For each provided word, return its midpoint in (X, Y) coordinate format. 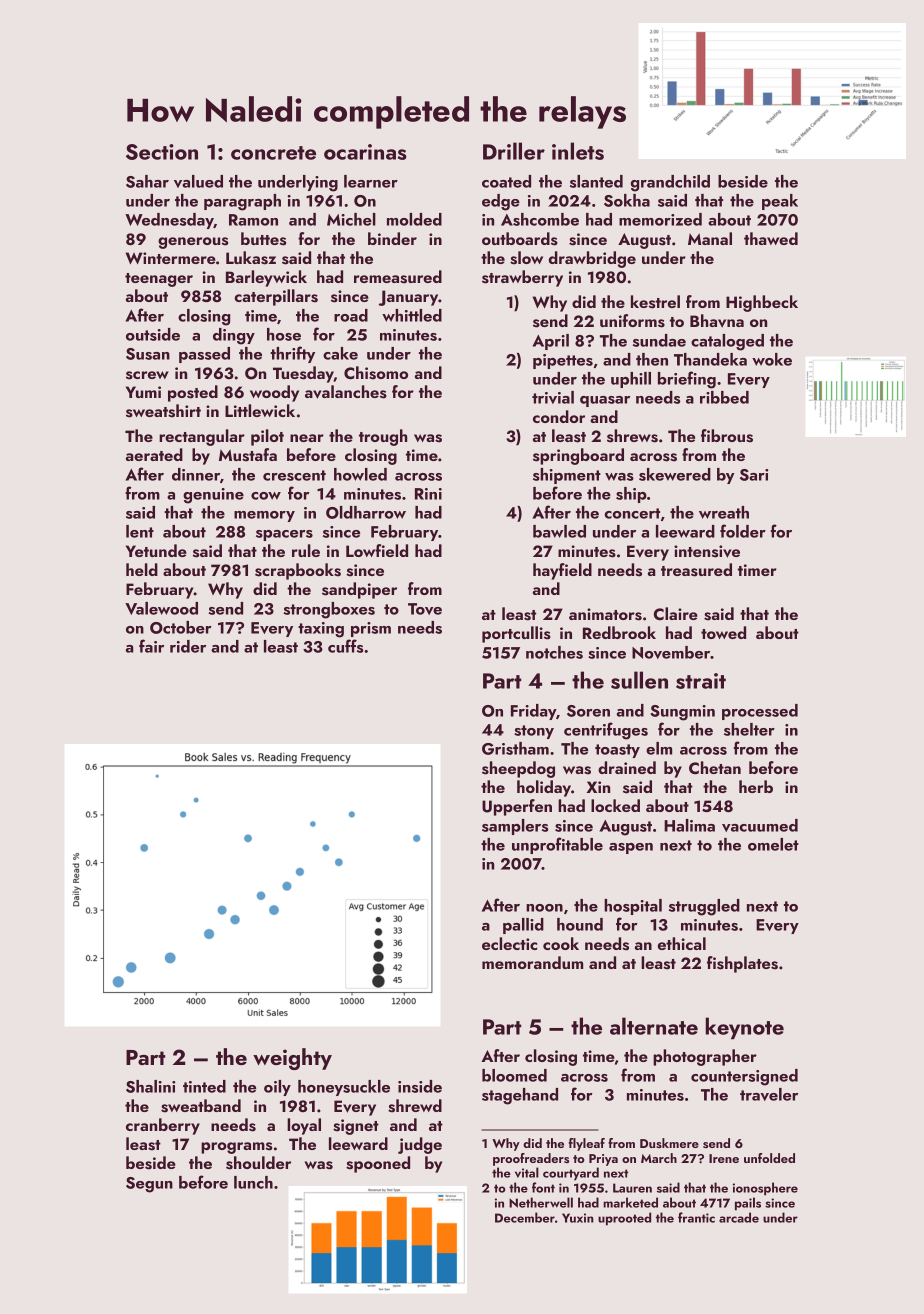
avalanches (346, 392)
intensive (707, 551)
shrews (632, 436)
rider (188, 646)
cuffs (345, 646)
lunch (253, 1182)
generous (193, 243)
